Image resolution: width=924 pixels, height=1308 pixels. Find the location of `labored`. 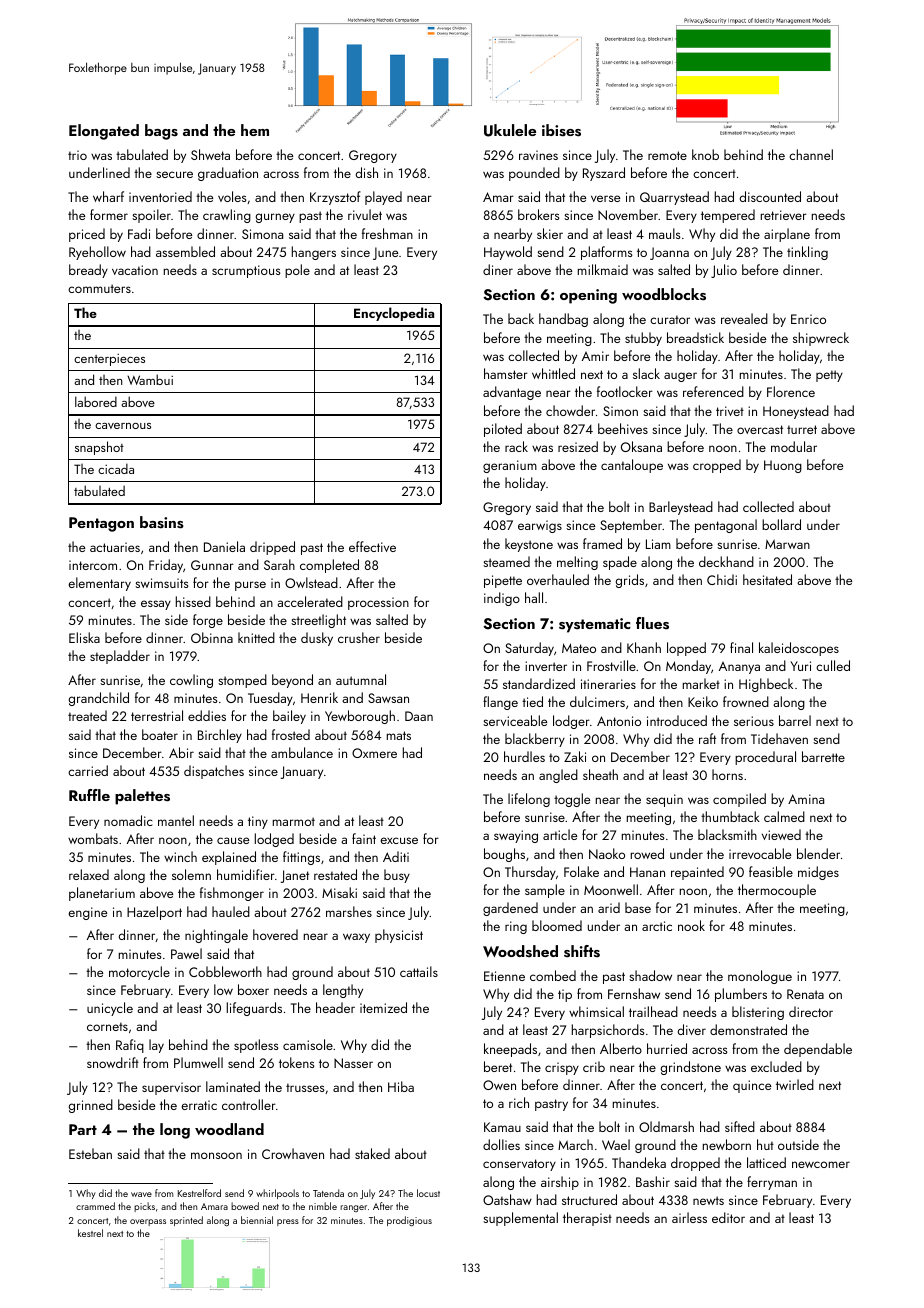

labored is located at coordinates (96, 401).
